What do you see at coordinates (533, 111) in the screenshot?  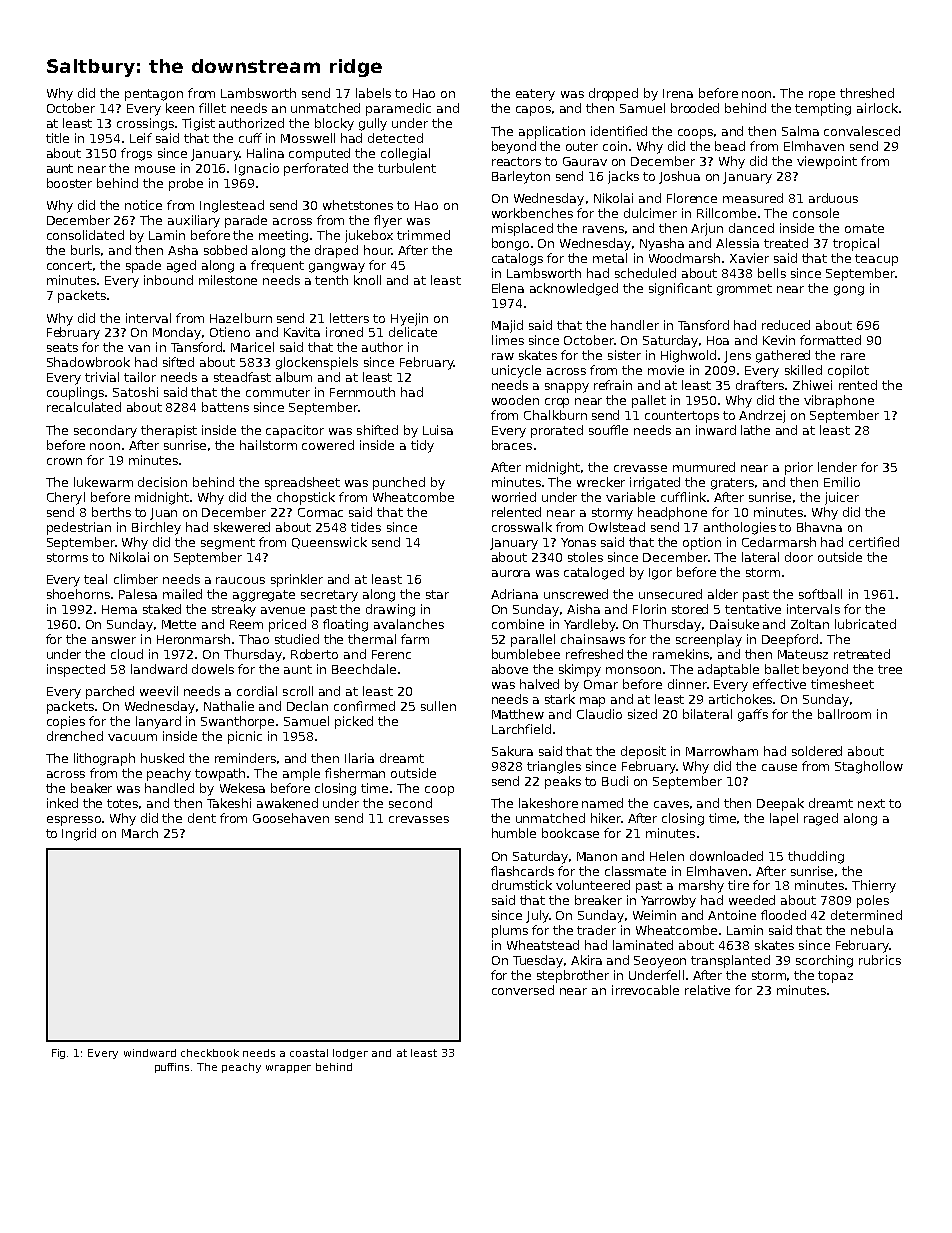 I see `capos` at bounding box center [533, 111].
